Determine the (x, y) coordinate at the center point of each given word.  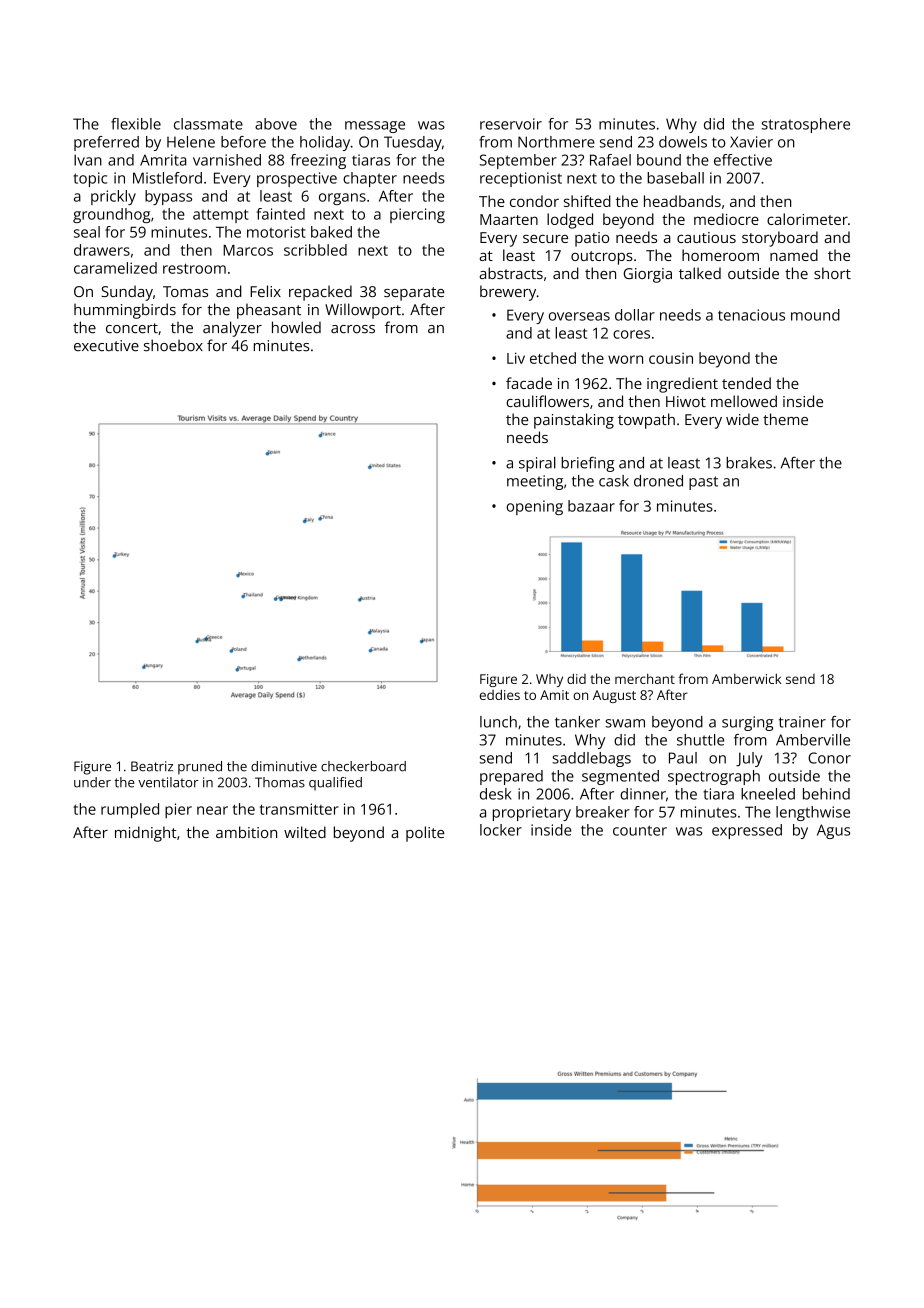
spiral (537, 464)
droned (658, 481)
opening (534, 507)
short (832, 273)
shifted (587, 201)
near (212, 810)
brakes (749, 463)
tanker (577, 722)
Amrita (163, 160)
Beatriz (152, 766)
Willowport (363, 311)
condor (534, 201)
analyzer (232, 329)
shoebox (173, 345)
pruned (200, 768)
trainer (802, 722)
